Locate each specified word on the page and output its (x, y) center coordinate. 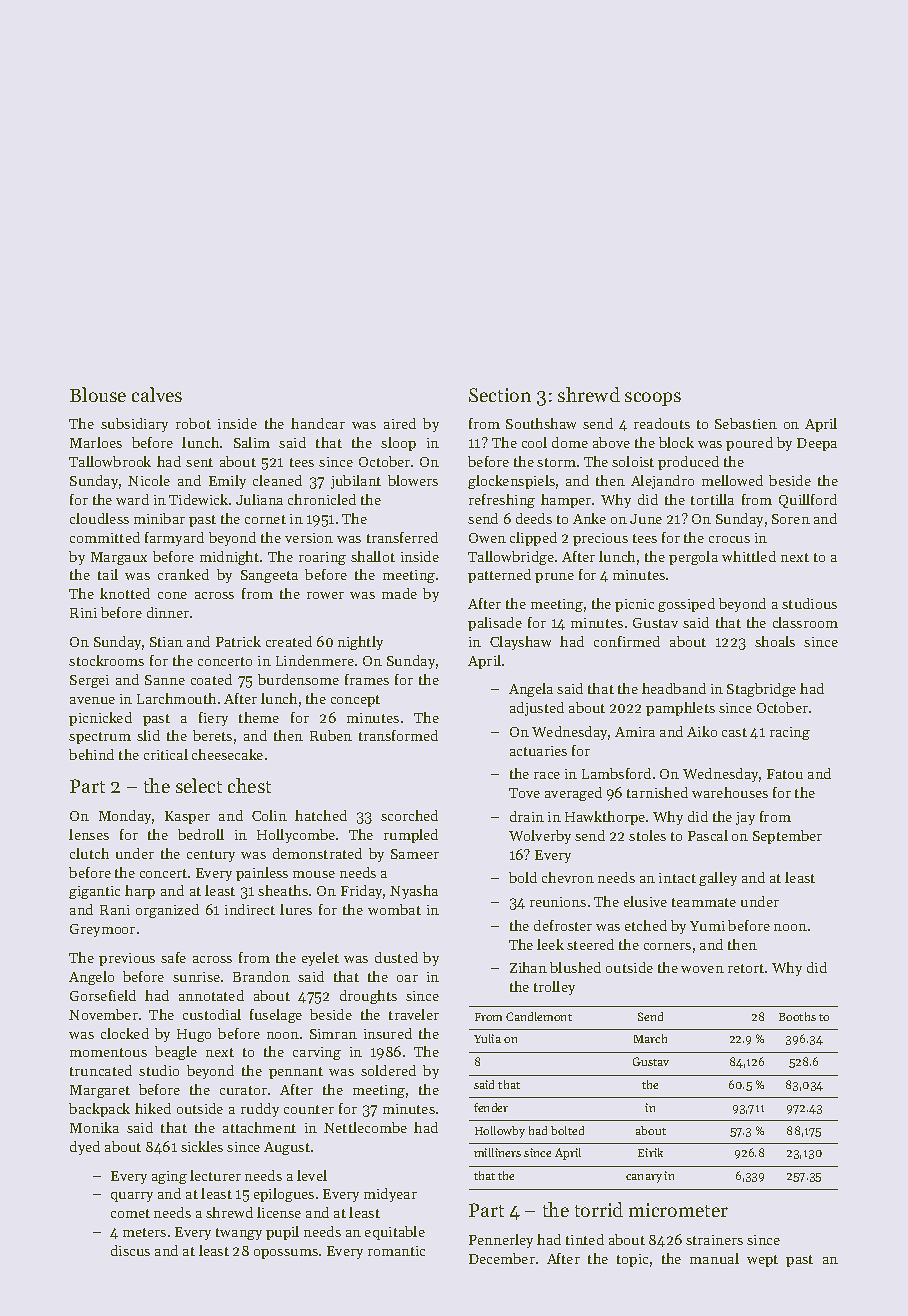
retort (746, 968)
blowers (413, 480)
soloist (633, 461)
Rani (115, 910)
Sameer (415, 854)
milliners (497, 1152)
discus (130, 1250)
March (650, 1038)
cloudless (99, 518)
